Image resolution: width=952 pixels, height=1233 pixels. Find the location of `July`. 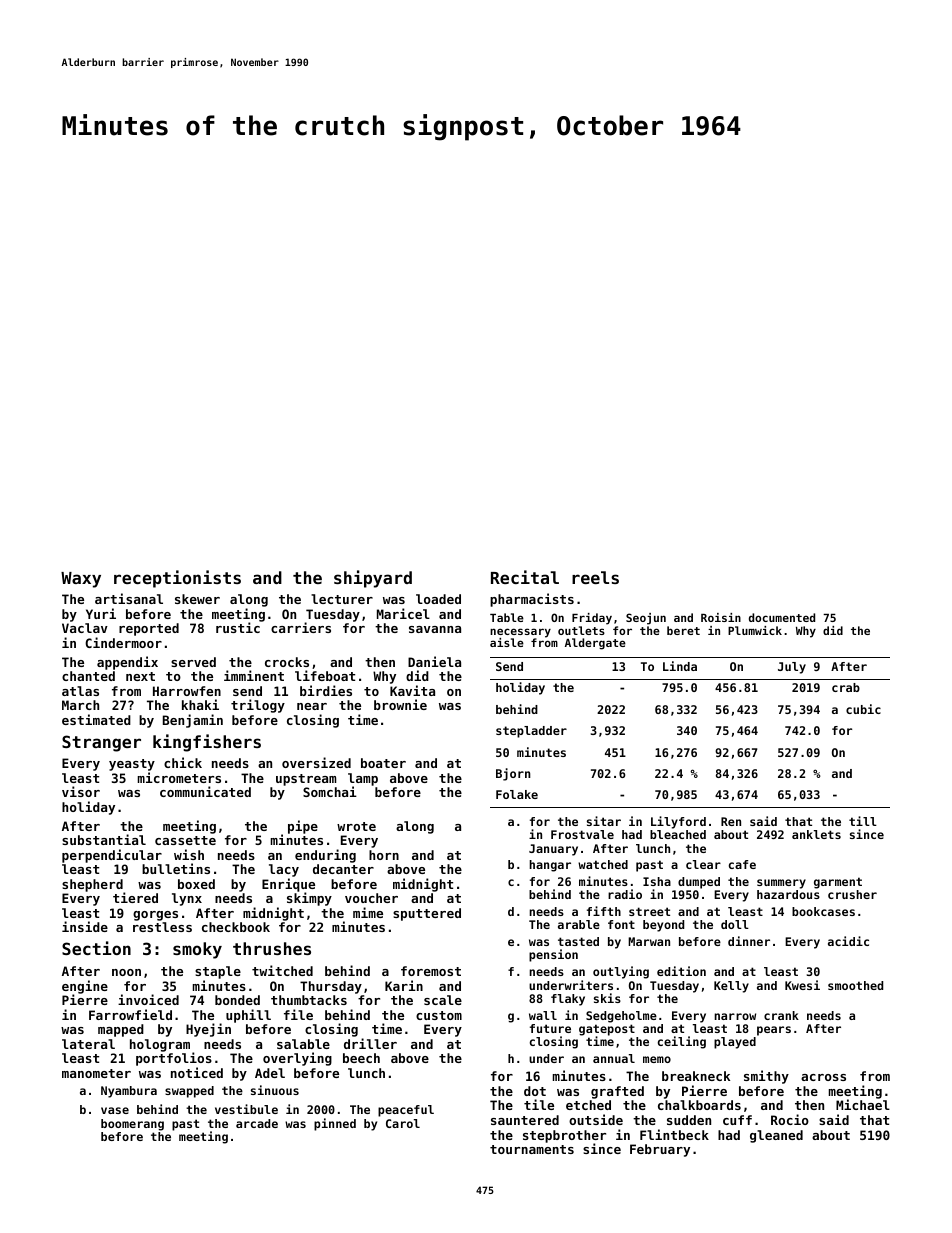

July is located at coordinates (792, 668).
